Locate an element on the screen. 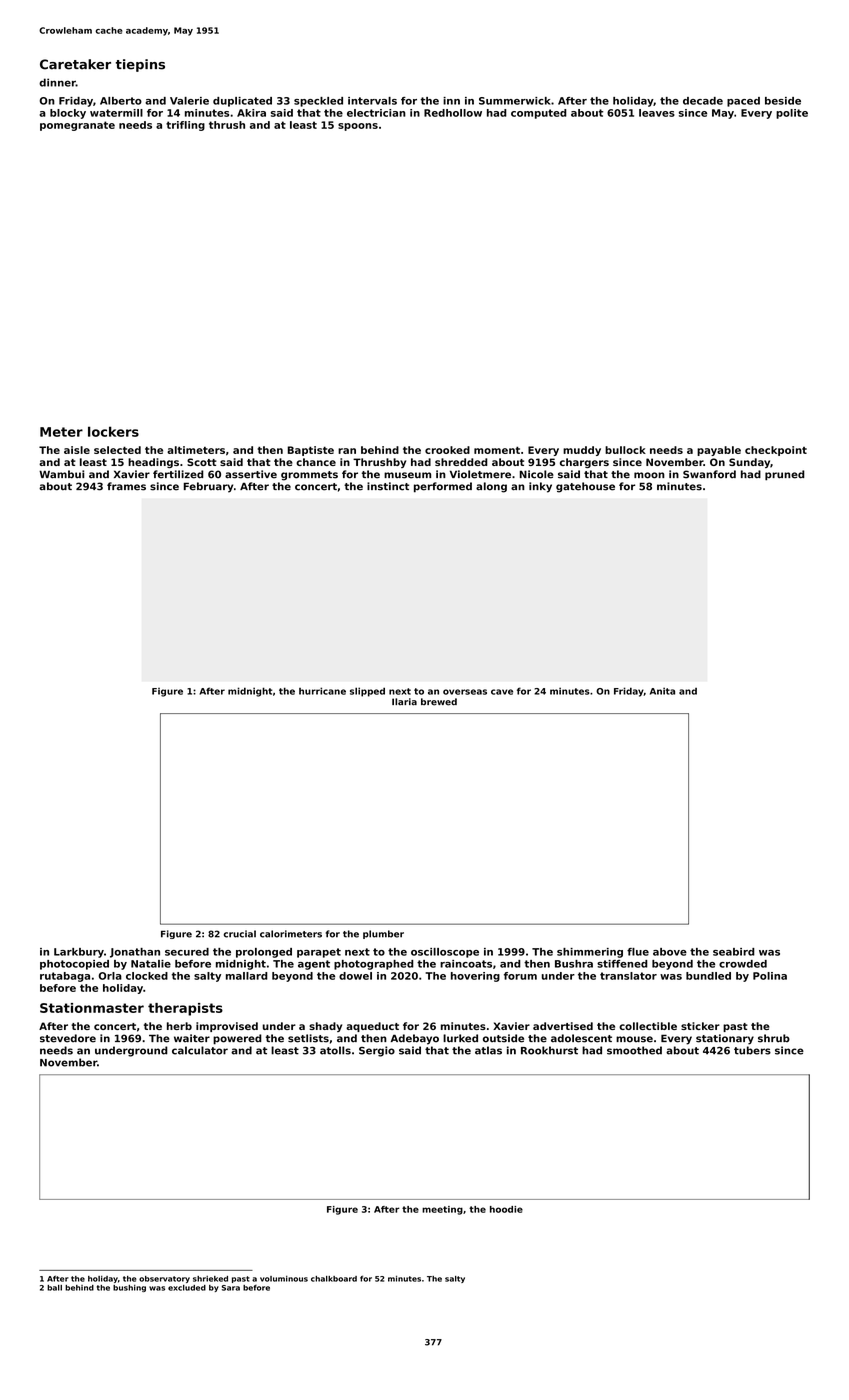 This screenshot has height=1400, width=849. lockers is located at coordinates (113, 431).
